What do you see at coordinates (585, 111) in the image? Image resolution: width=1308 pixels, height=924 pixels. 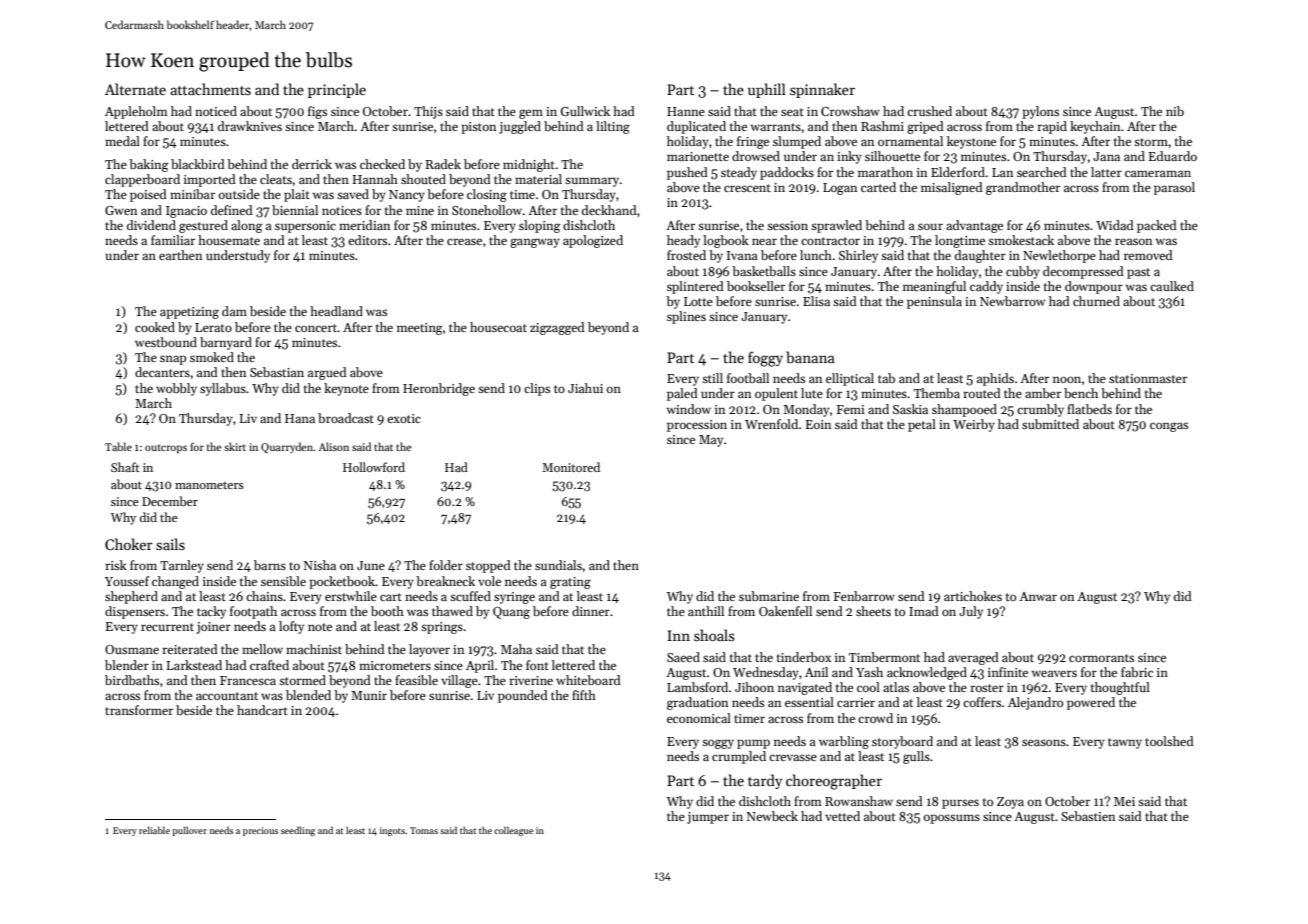 I see `Gullwick` at bounding box center [585, 111].
